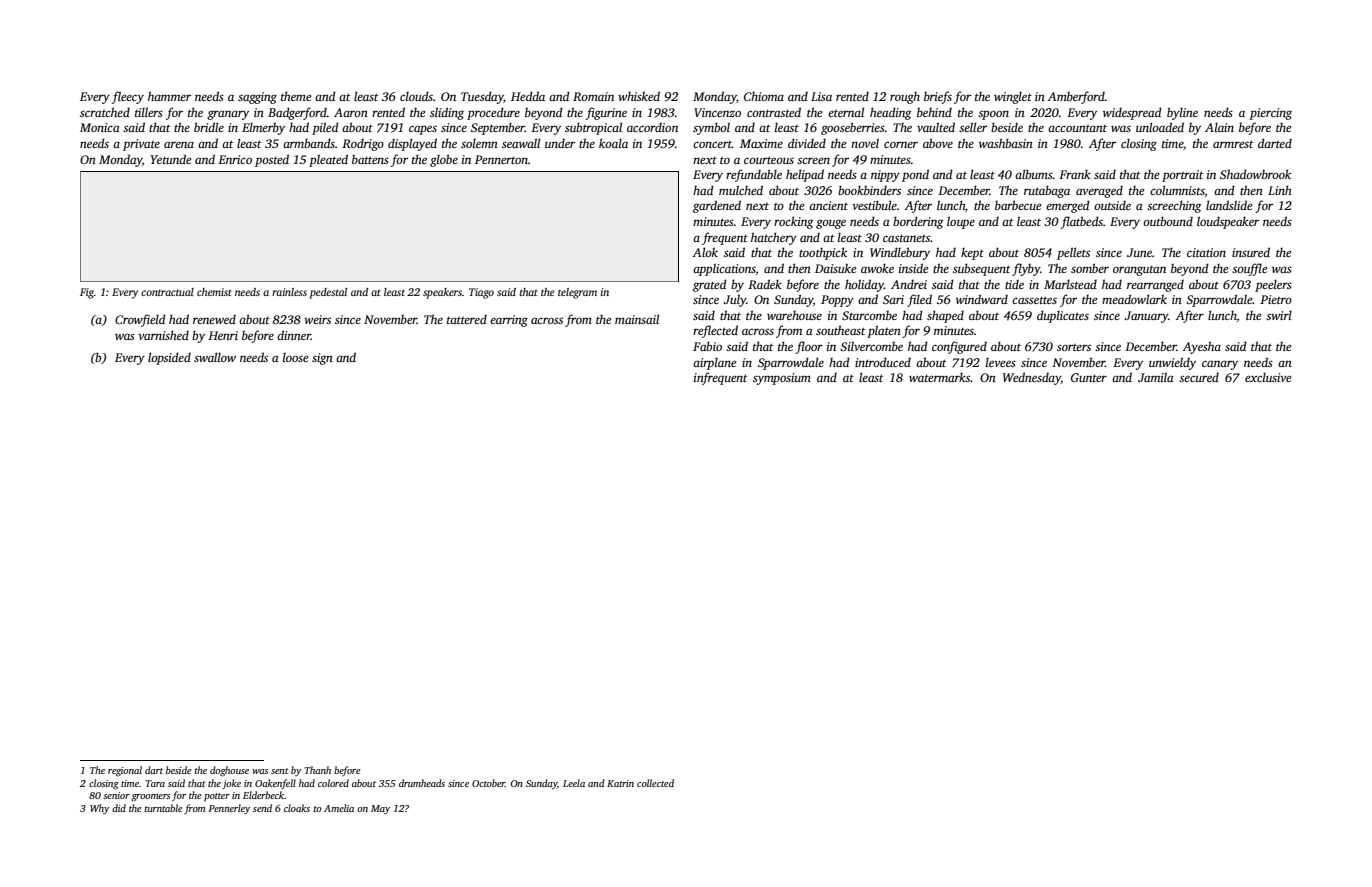 This document has width=1372, height=887. I want to click on Lisa, so click(821, 96).
